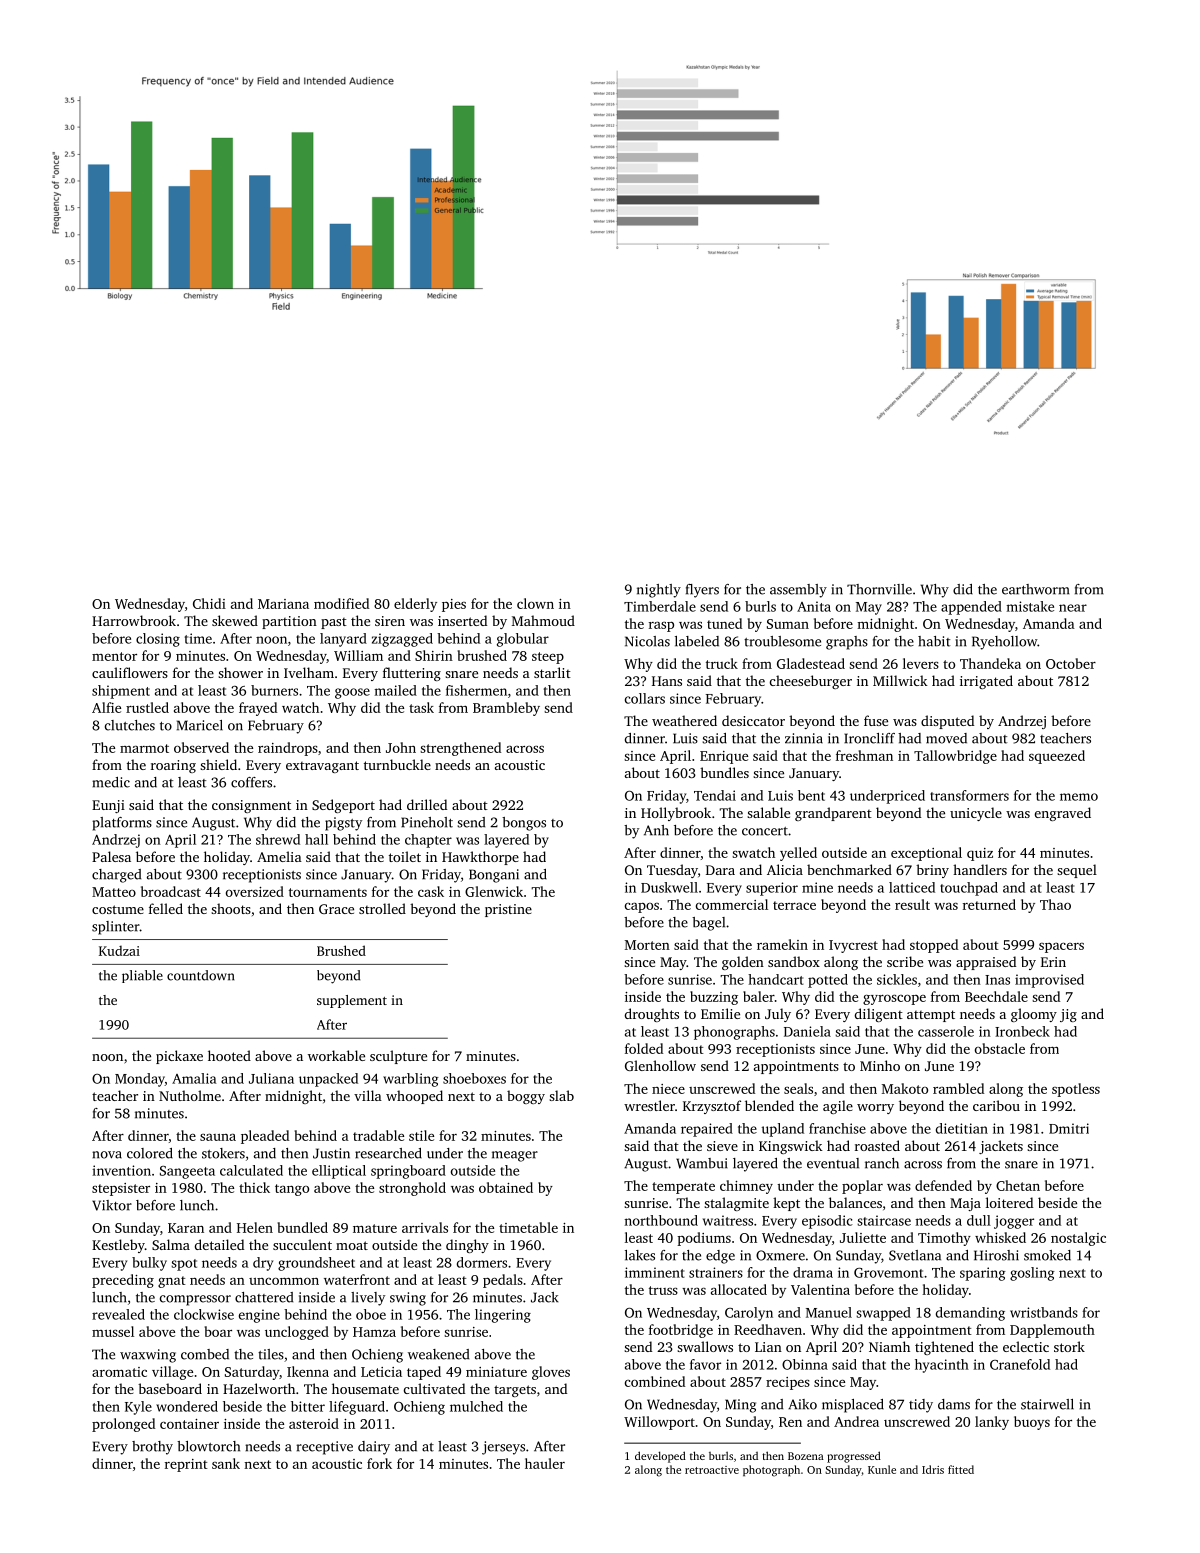 This image has width=1200, height=1553. I want to click on stile, so click(421, 1135).
